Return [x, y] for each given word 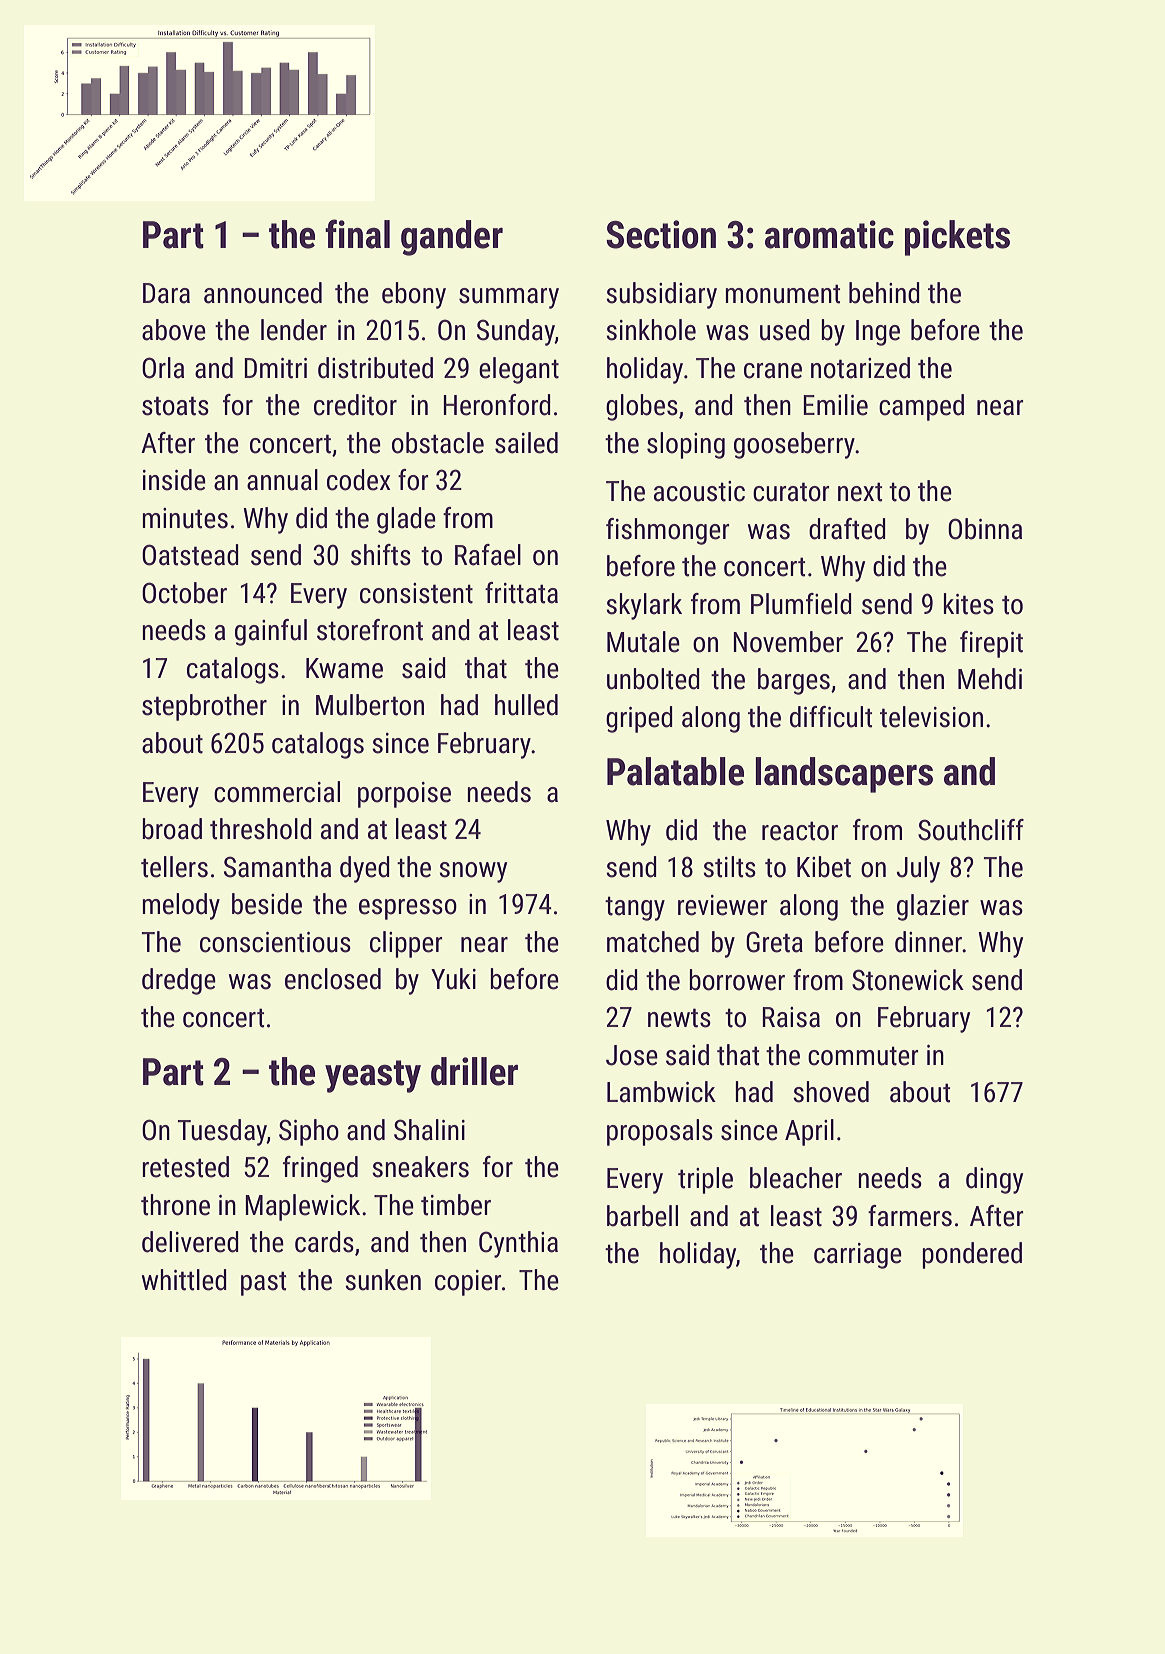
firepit [991, 644]
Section [661, 234]
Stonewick [908, 980]
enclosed [333, 979]
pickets [957, 238]
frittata [521, 593]
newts [679, 1018]
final [357, 234]
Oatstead [190, 555]
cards [324, 1242]
